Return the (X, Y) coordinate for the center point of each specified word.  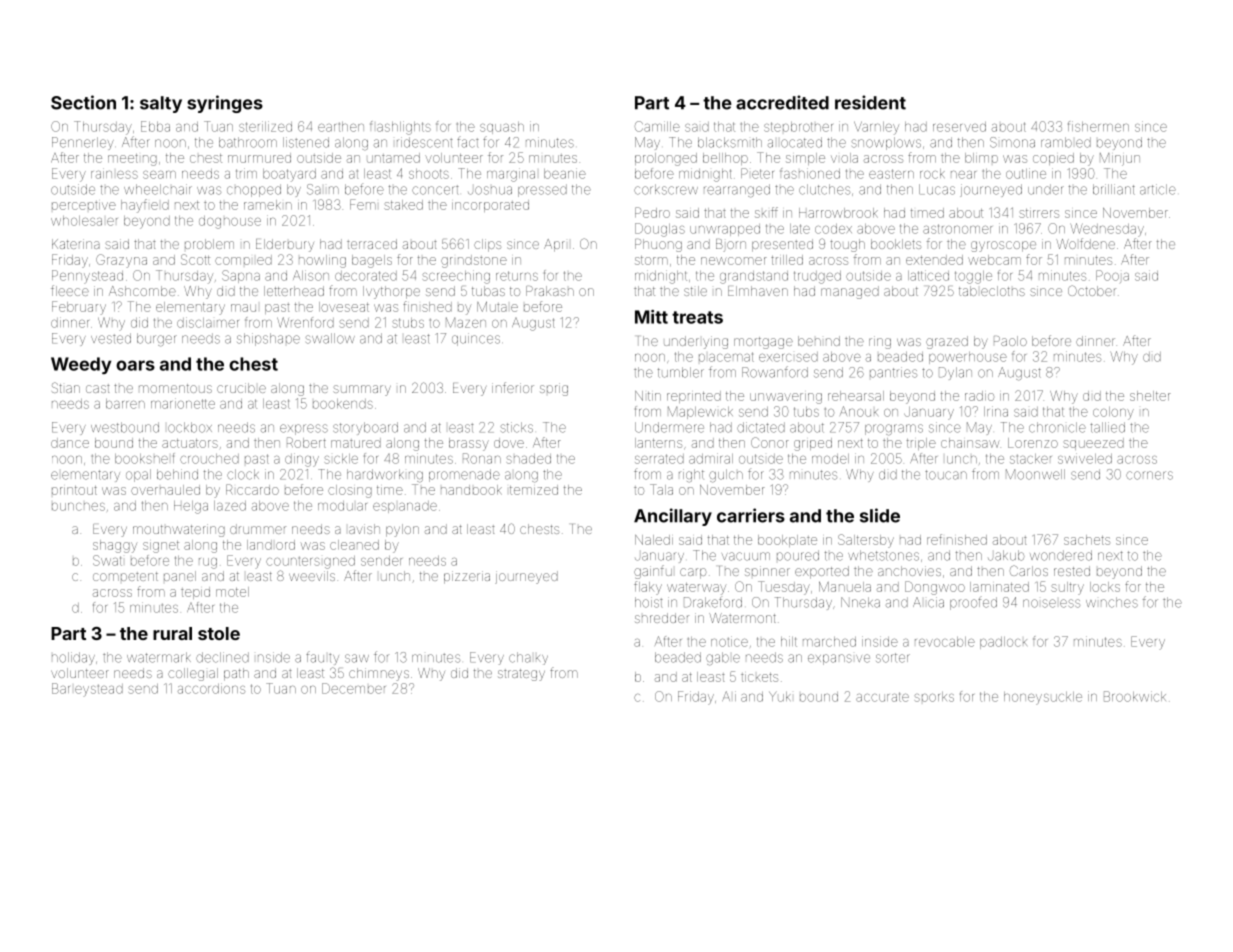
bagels (372, 261)
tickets (759, 677)
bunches (78, 507)
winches (1112, 602)
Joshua (490, 190)
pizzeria (467, 577)
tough (847, 245)
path (236, 674)
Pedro (652, 212)
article (1158, 189)
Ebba (155, 126)
